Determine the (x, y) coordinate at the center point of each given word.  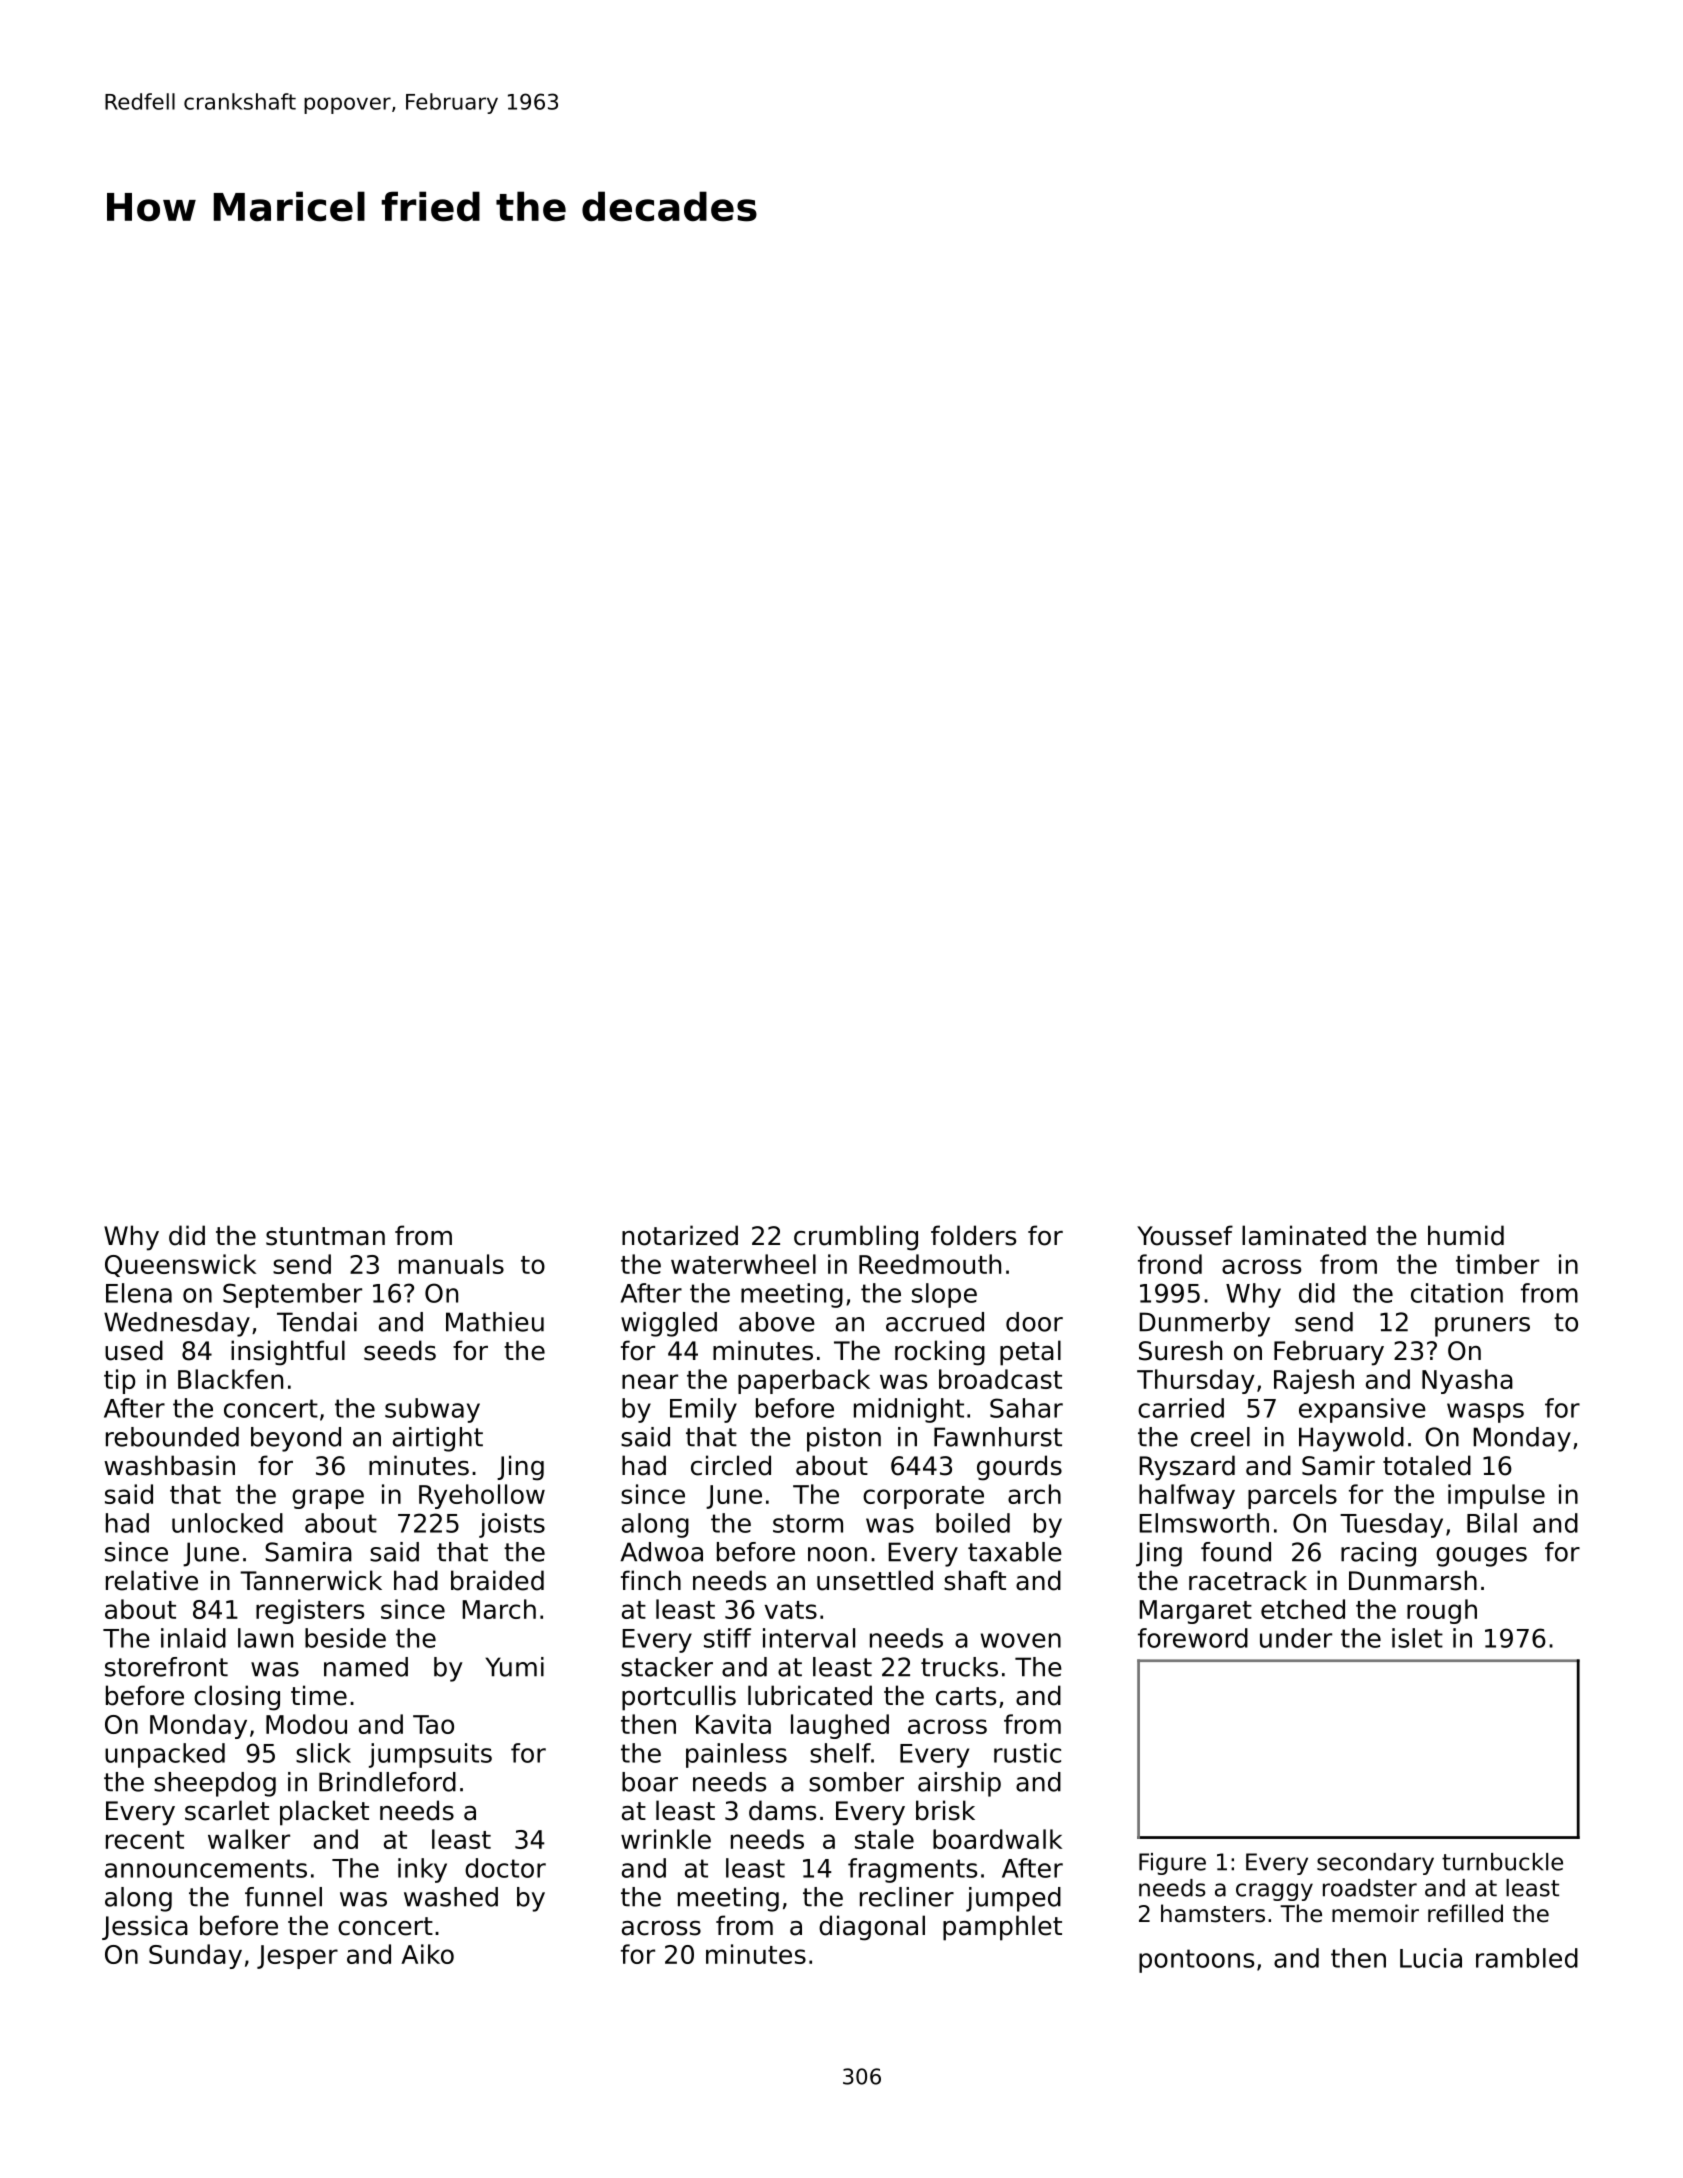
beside (345, 1638)
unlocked (227, 1523)
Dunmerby (1204, 1324)
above (777, 1322)
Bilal (1492, 1523)
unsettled (875, 1580)
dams (782, 1810)
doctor (505, 1868)
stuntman (325, 1236)
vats (790, 1610)
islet (1417, 1638)
